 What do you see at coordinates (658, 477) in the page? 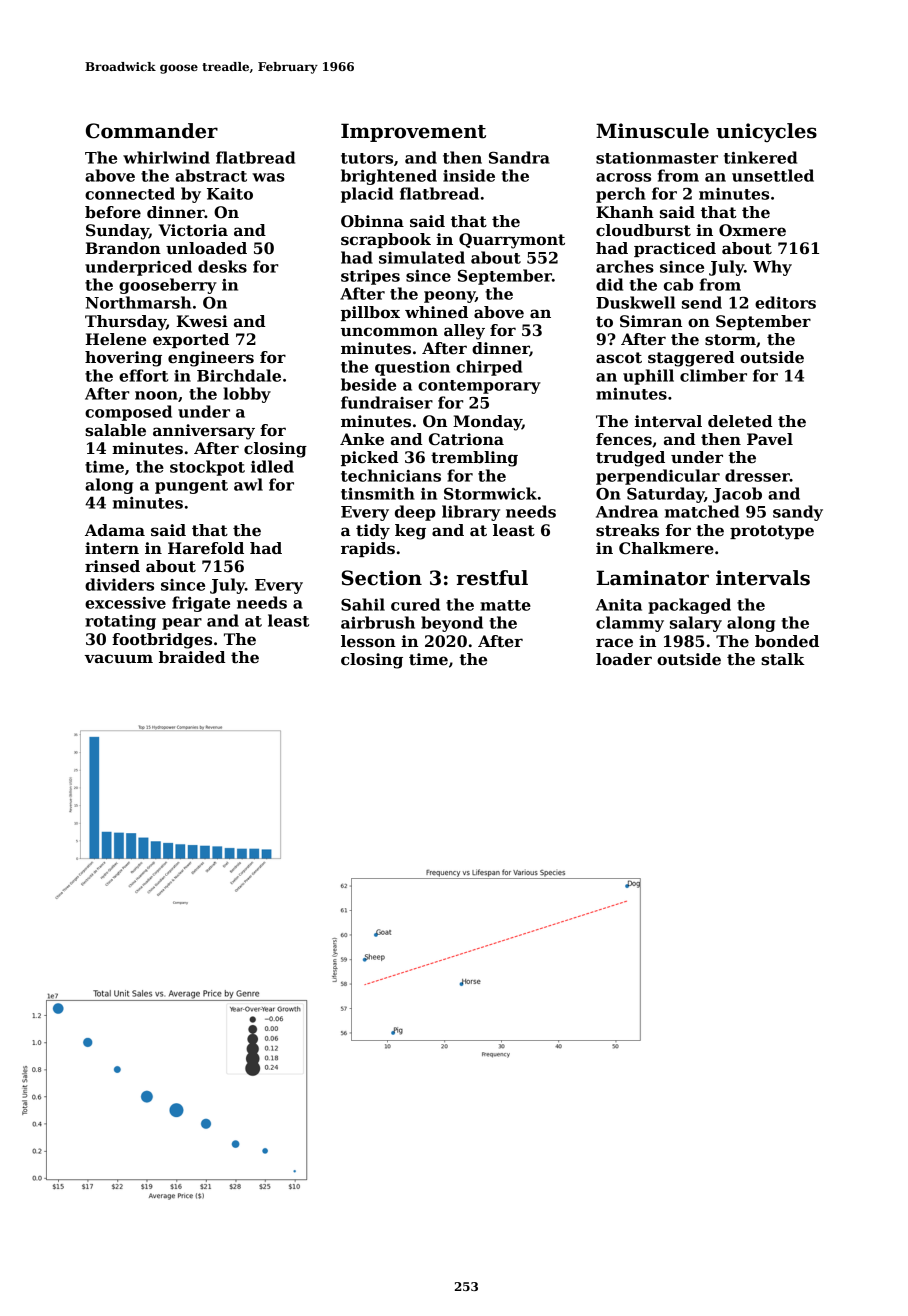
I see `perpendicular` at bounding box center [658, 477].
